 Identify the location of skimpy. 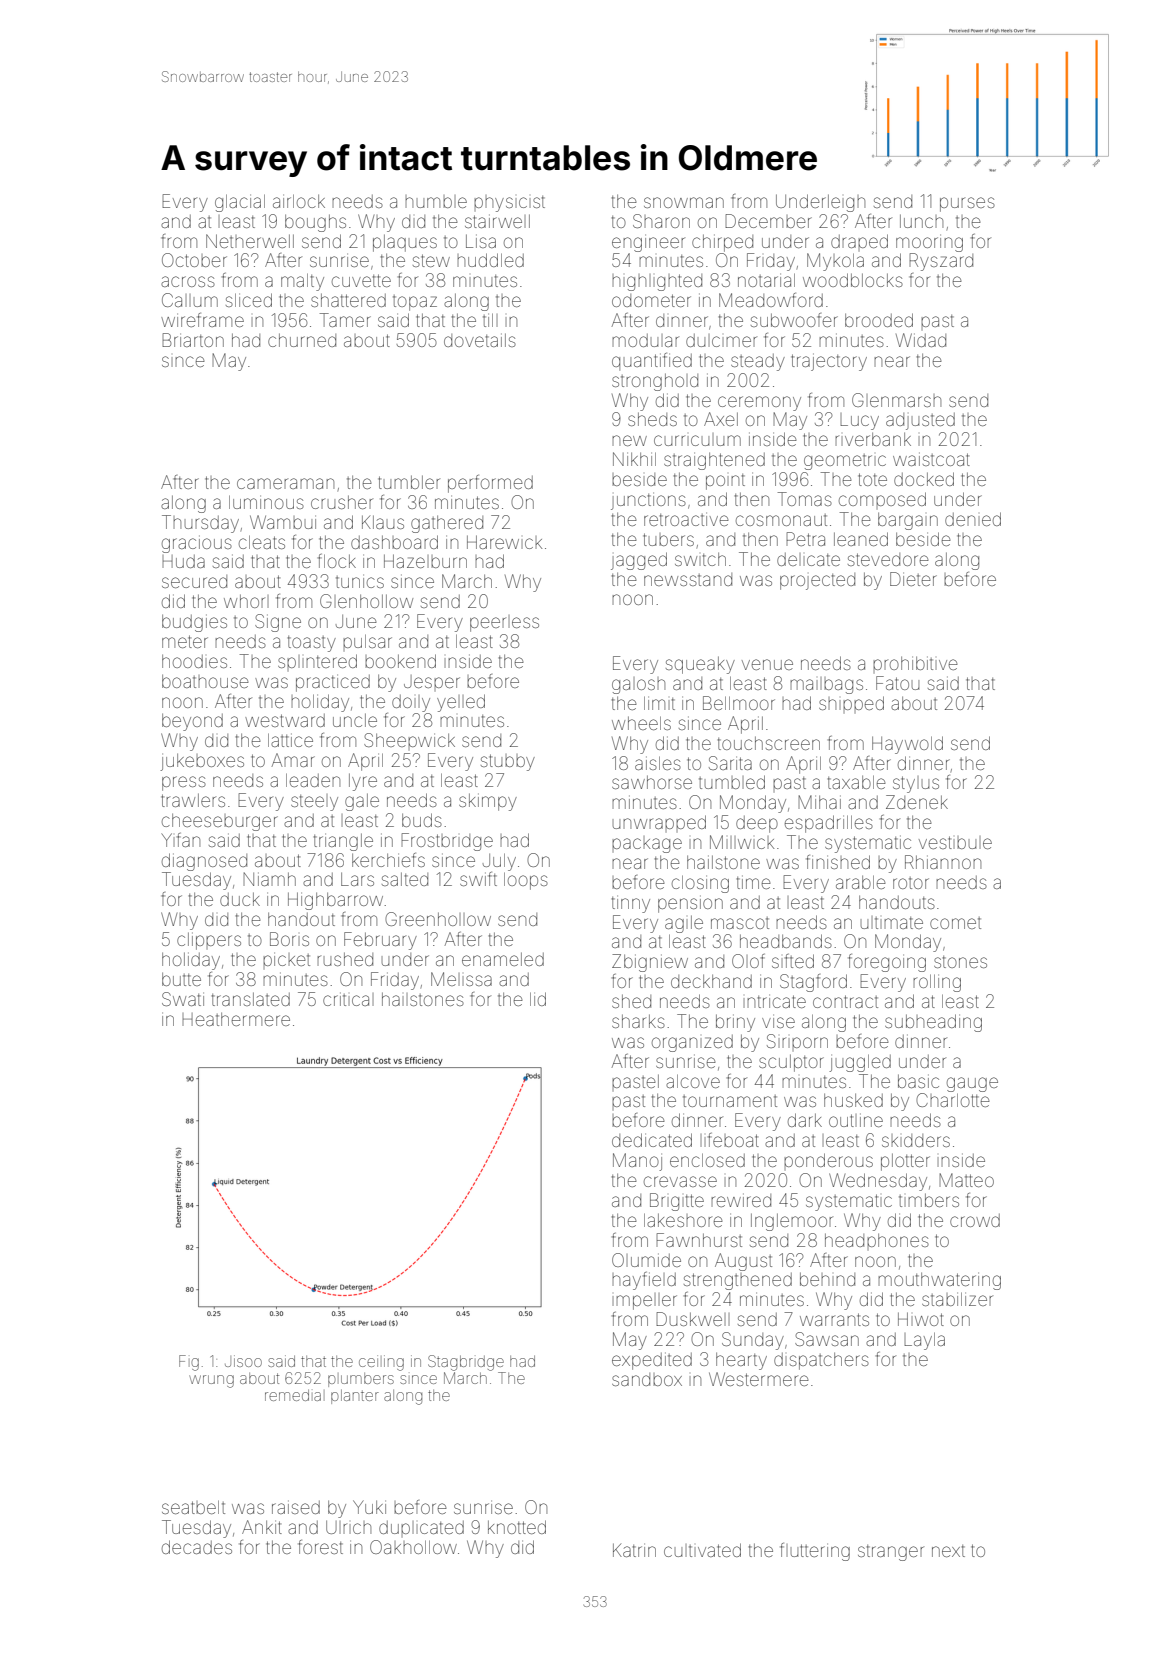
(488, 802).
